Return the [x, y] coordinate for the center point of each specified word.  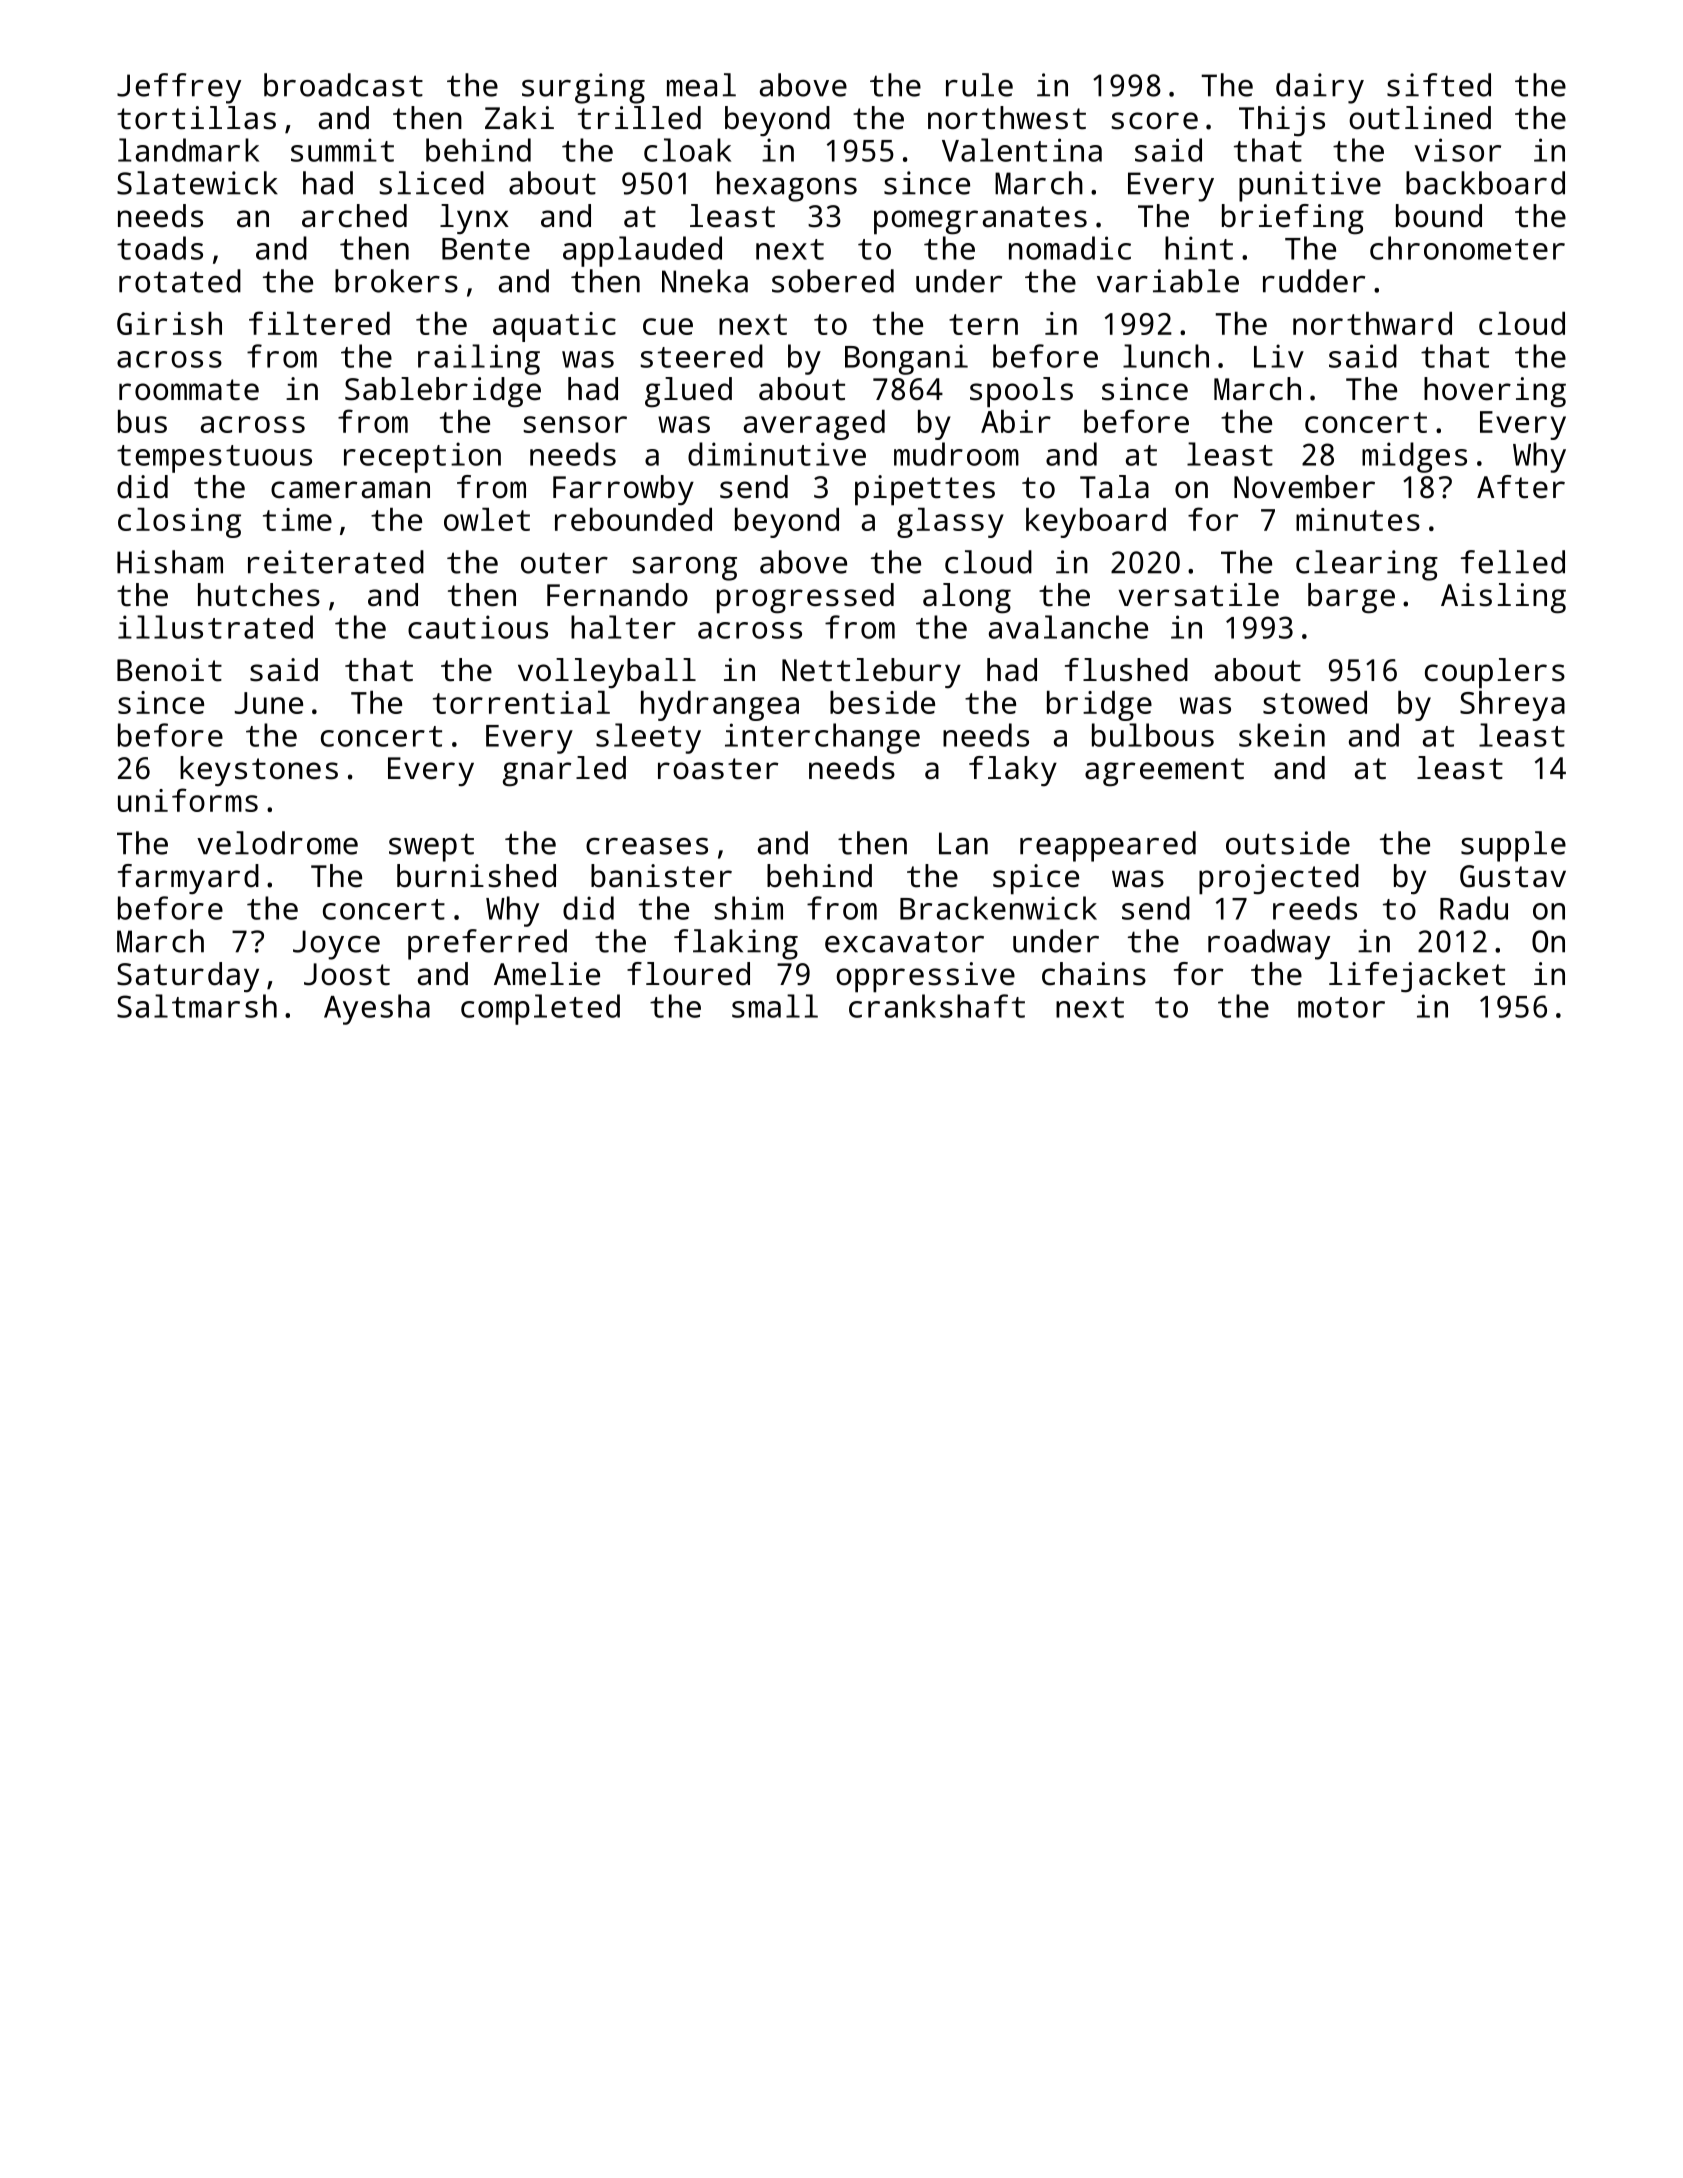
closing [179, 523]
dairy [1320, 88]
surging [583, 88]
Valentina [1022, 150]
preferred [487, 944]
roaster [718, 769]
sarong [684, 569]
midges [1414, 457]
